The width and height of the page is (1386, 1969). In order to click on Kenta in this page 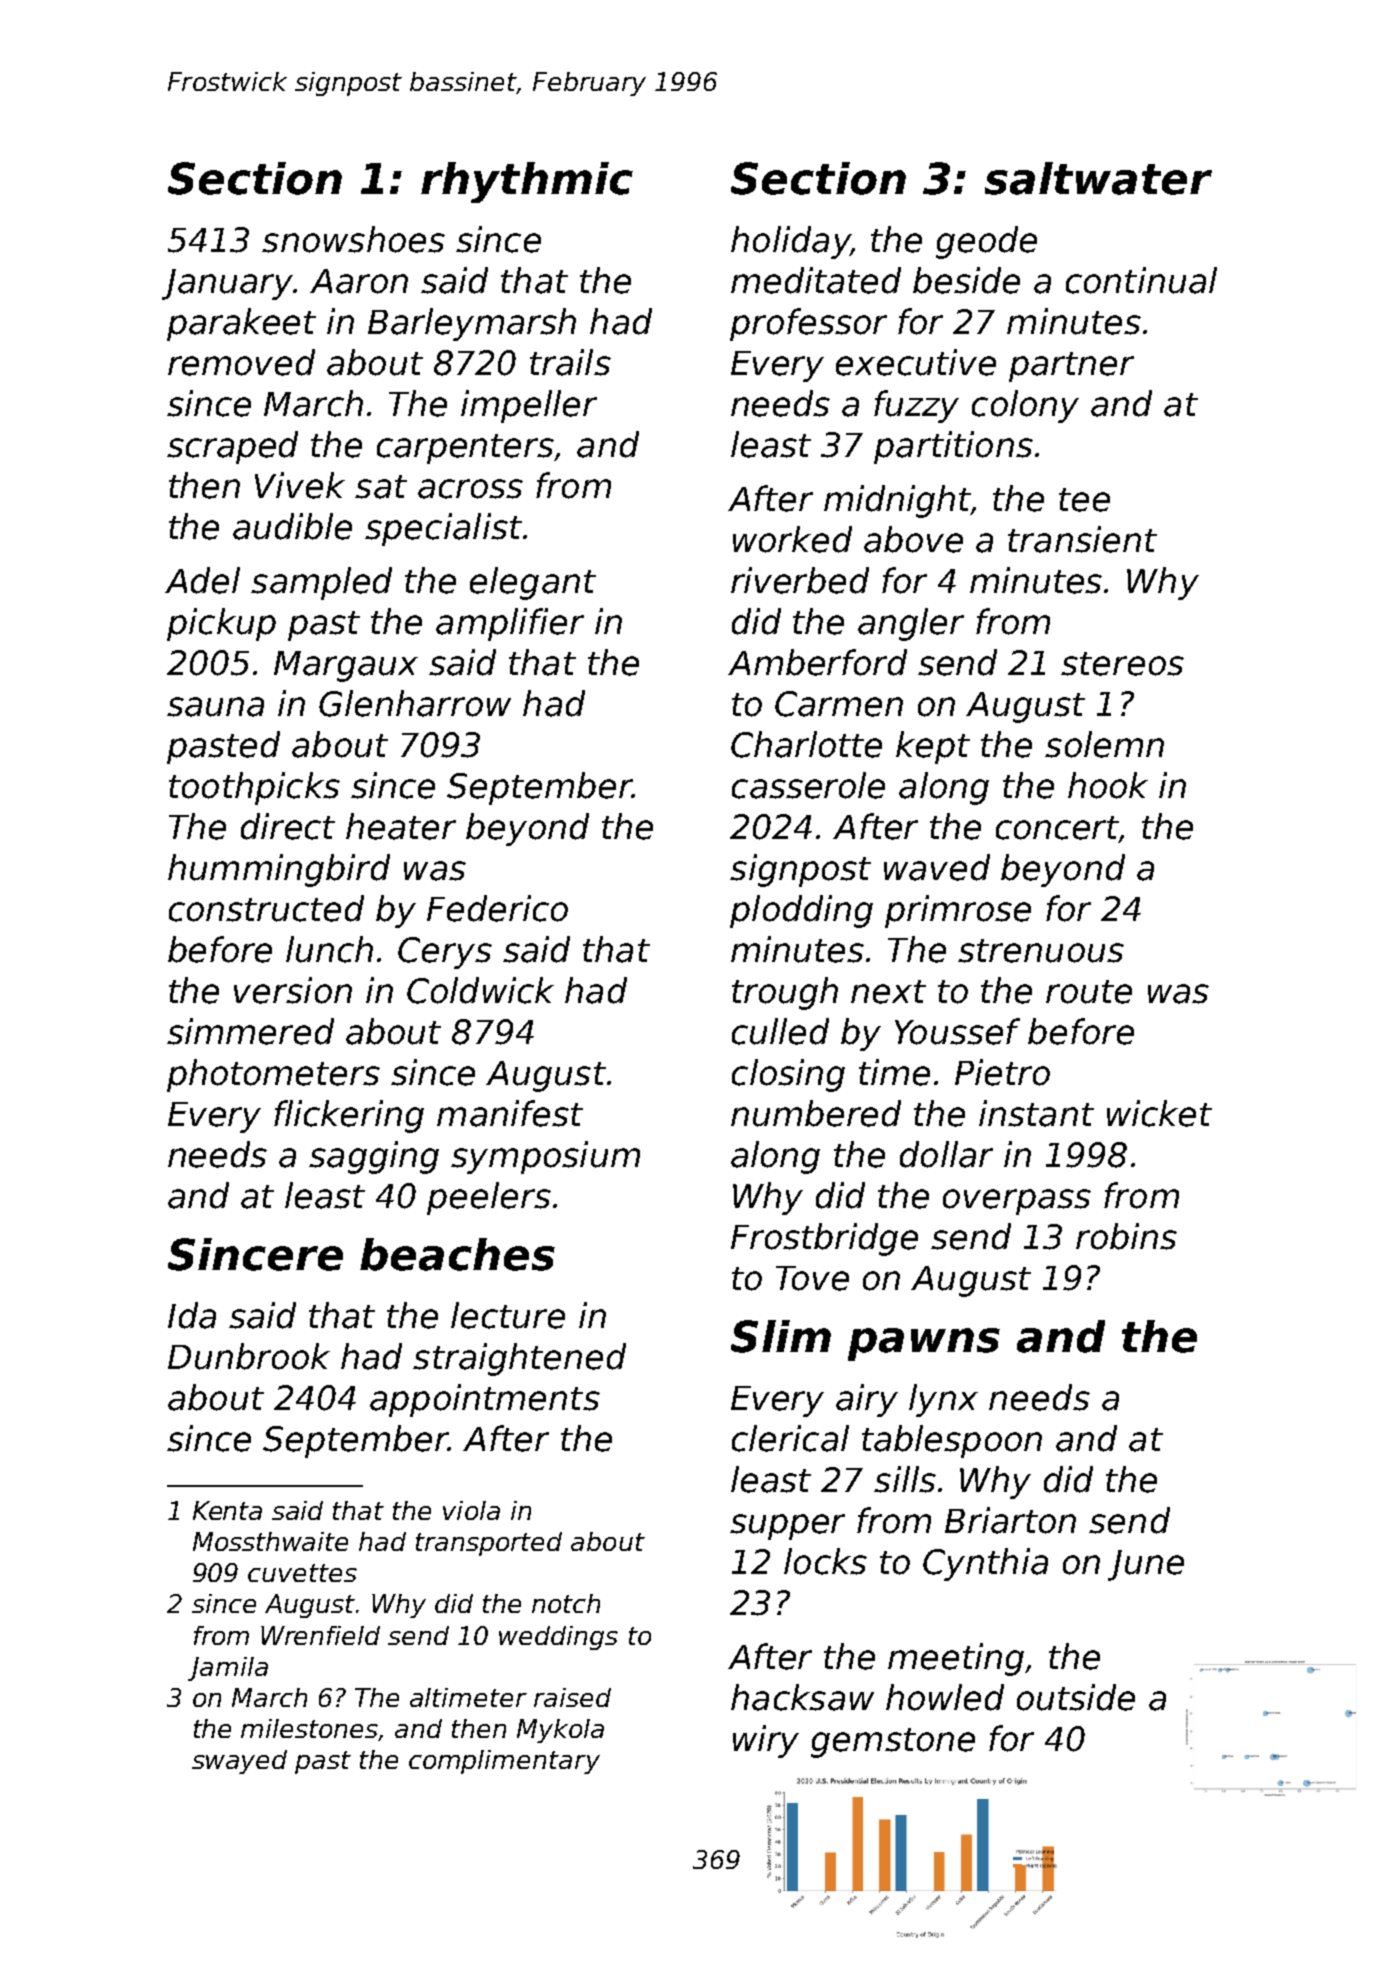, I will do `click(227, 1510)`.
